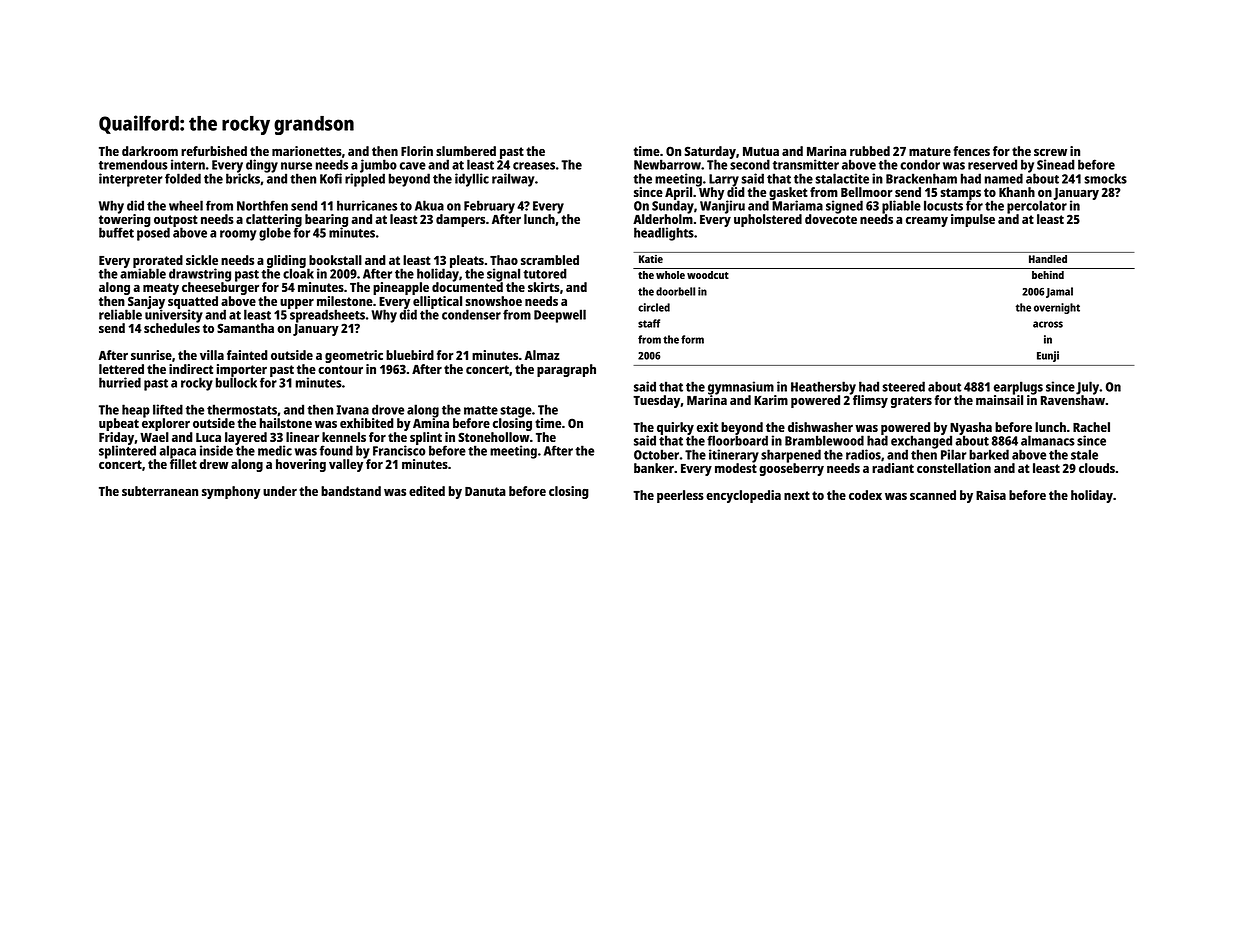  I want to click on Francisco, so click(399, 450).
